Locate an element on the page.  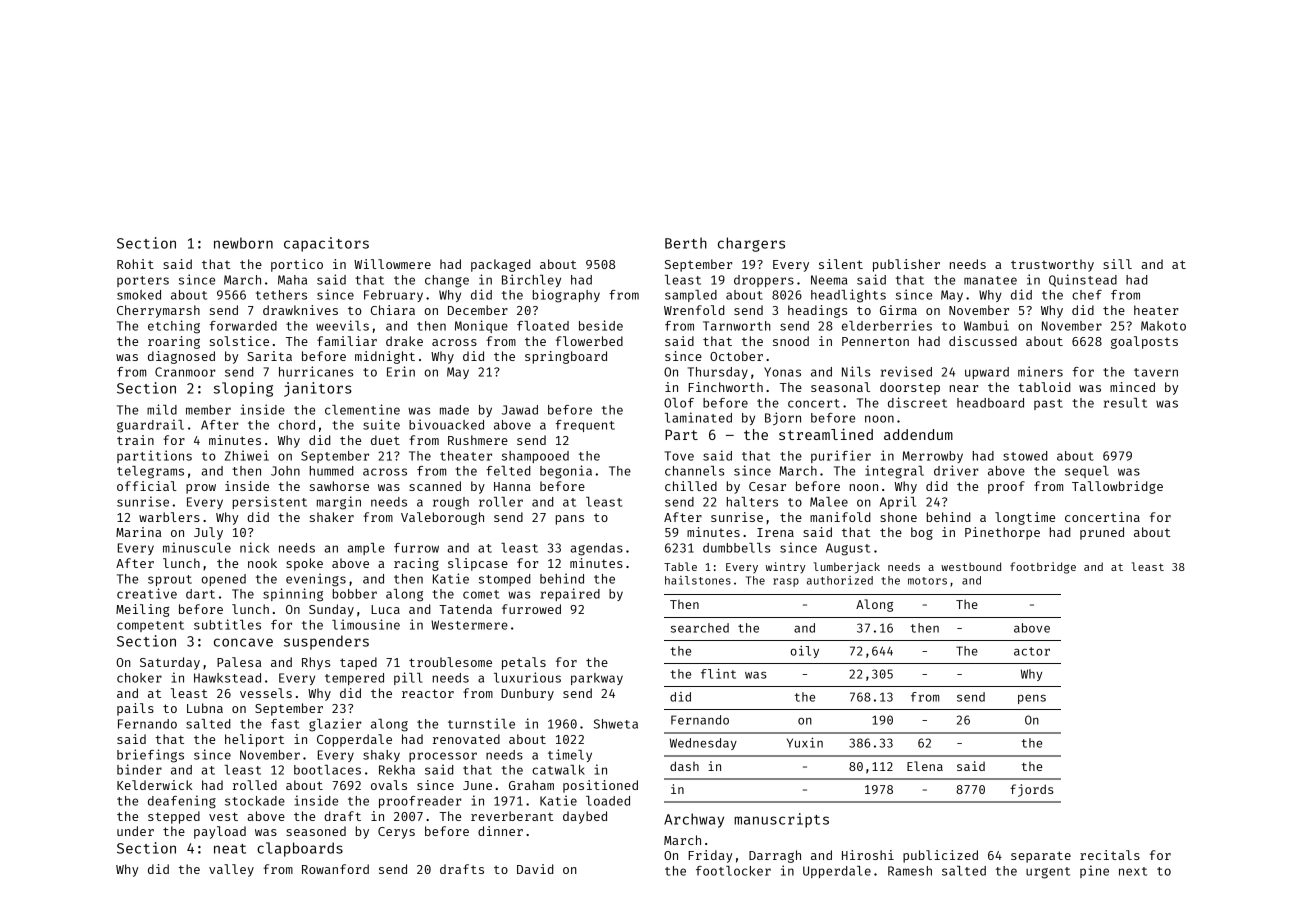
Cranmoor is located at coordinates (185, 372).
